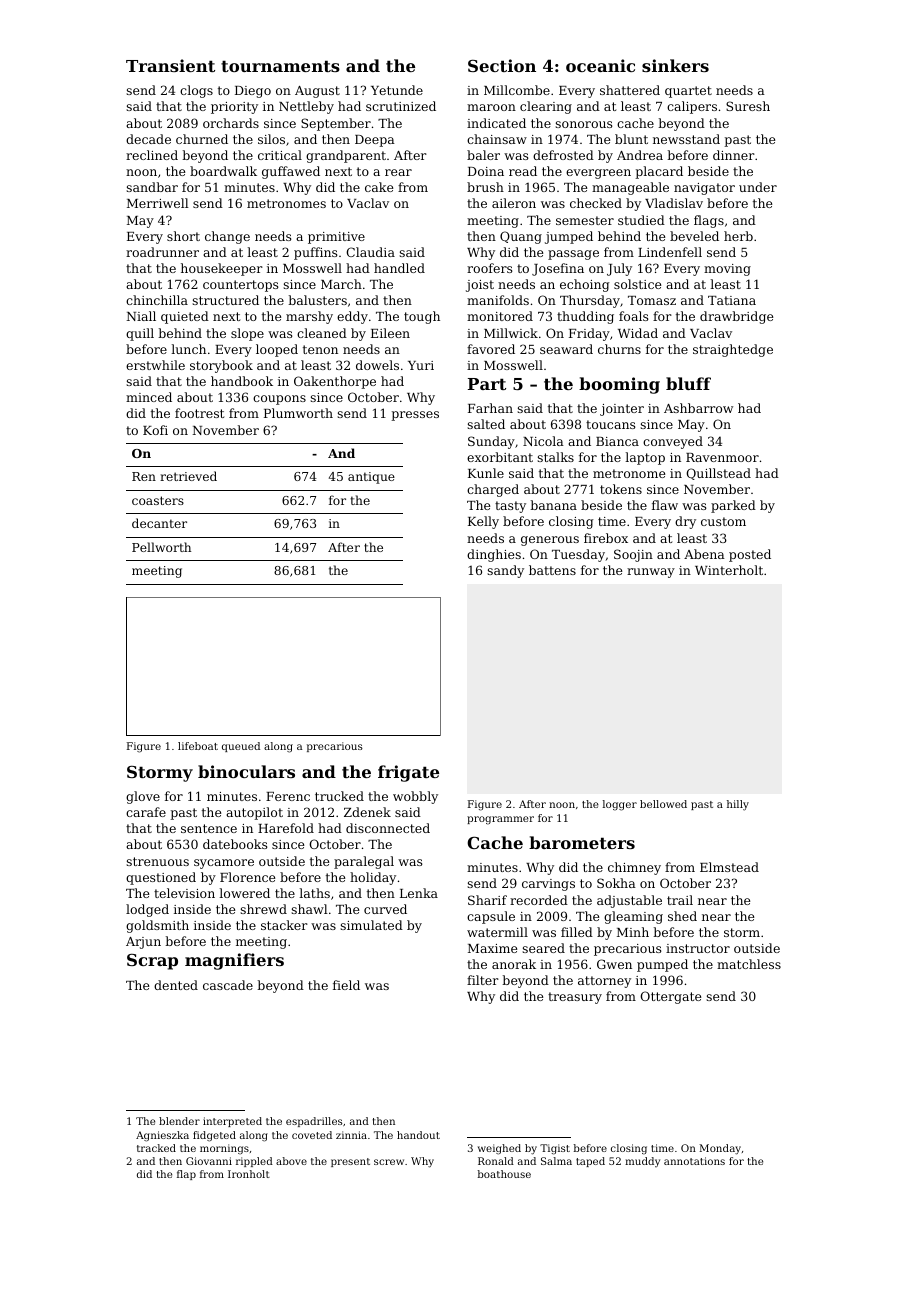 The height and width of the document is (1316, 908). Describe the element at coordinates (232, 1122) in the document. I see `interpreted` at that location.
